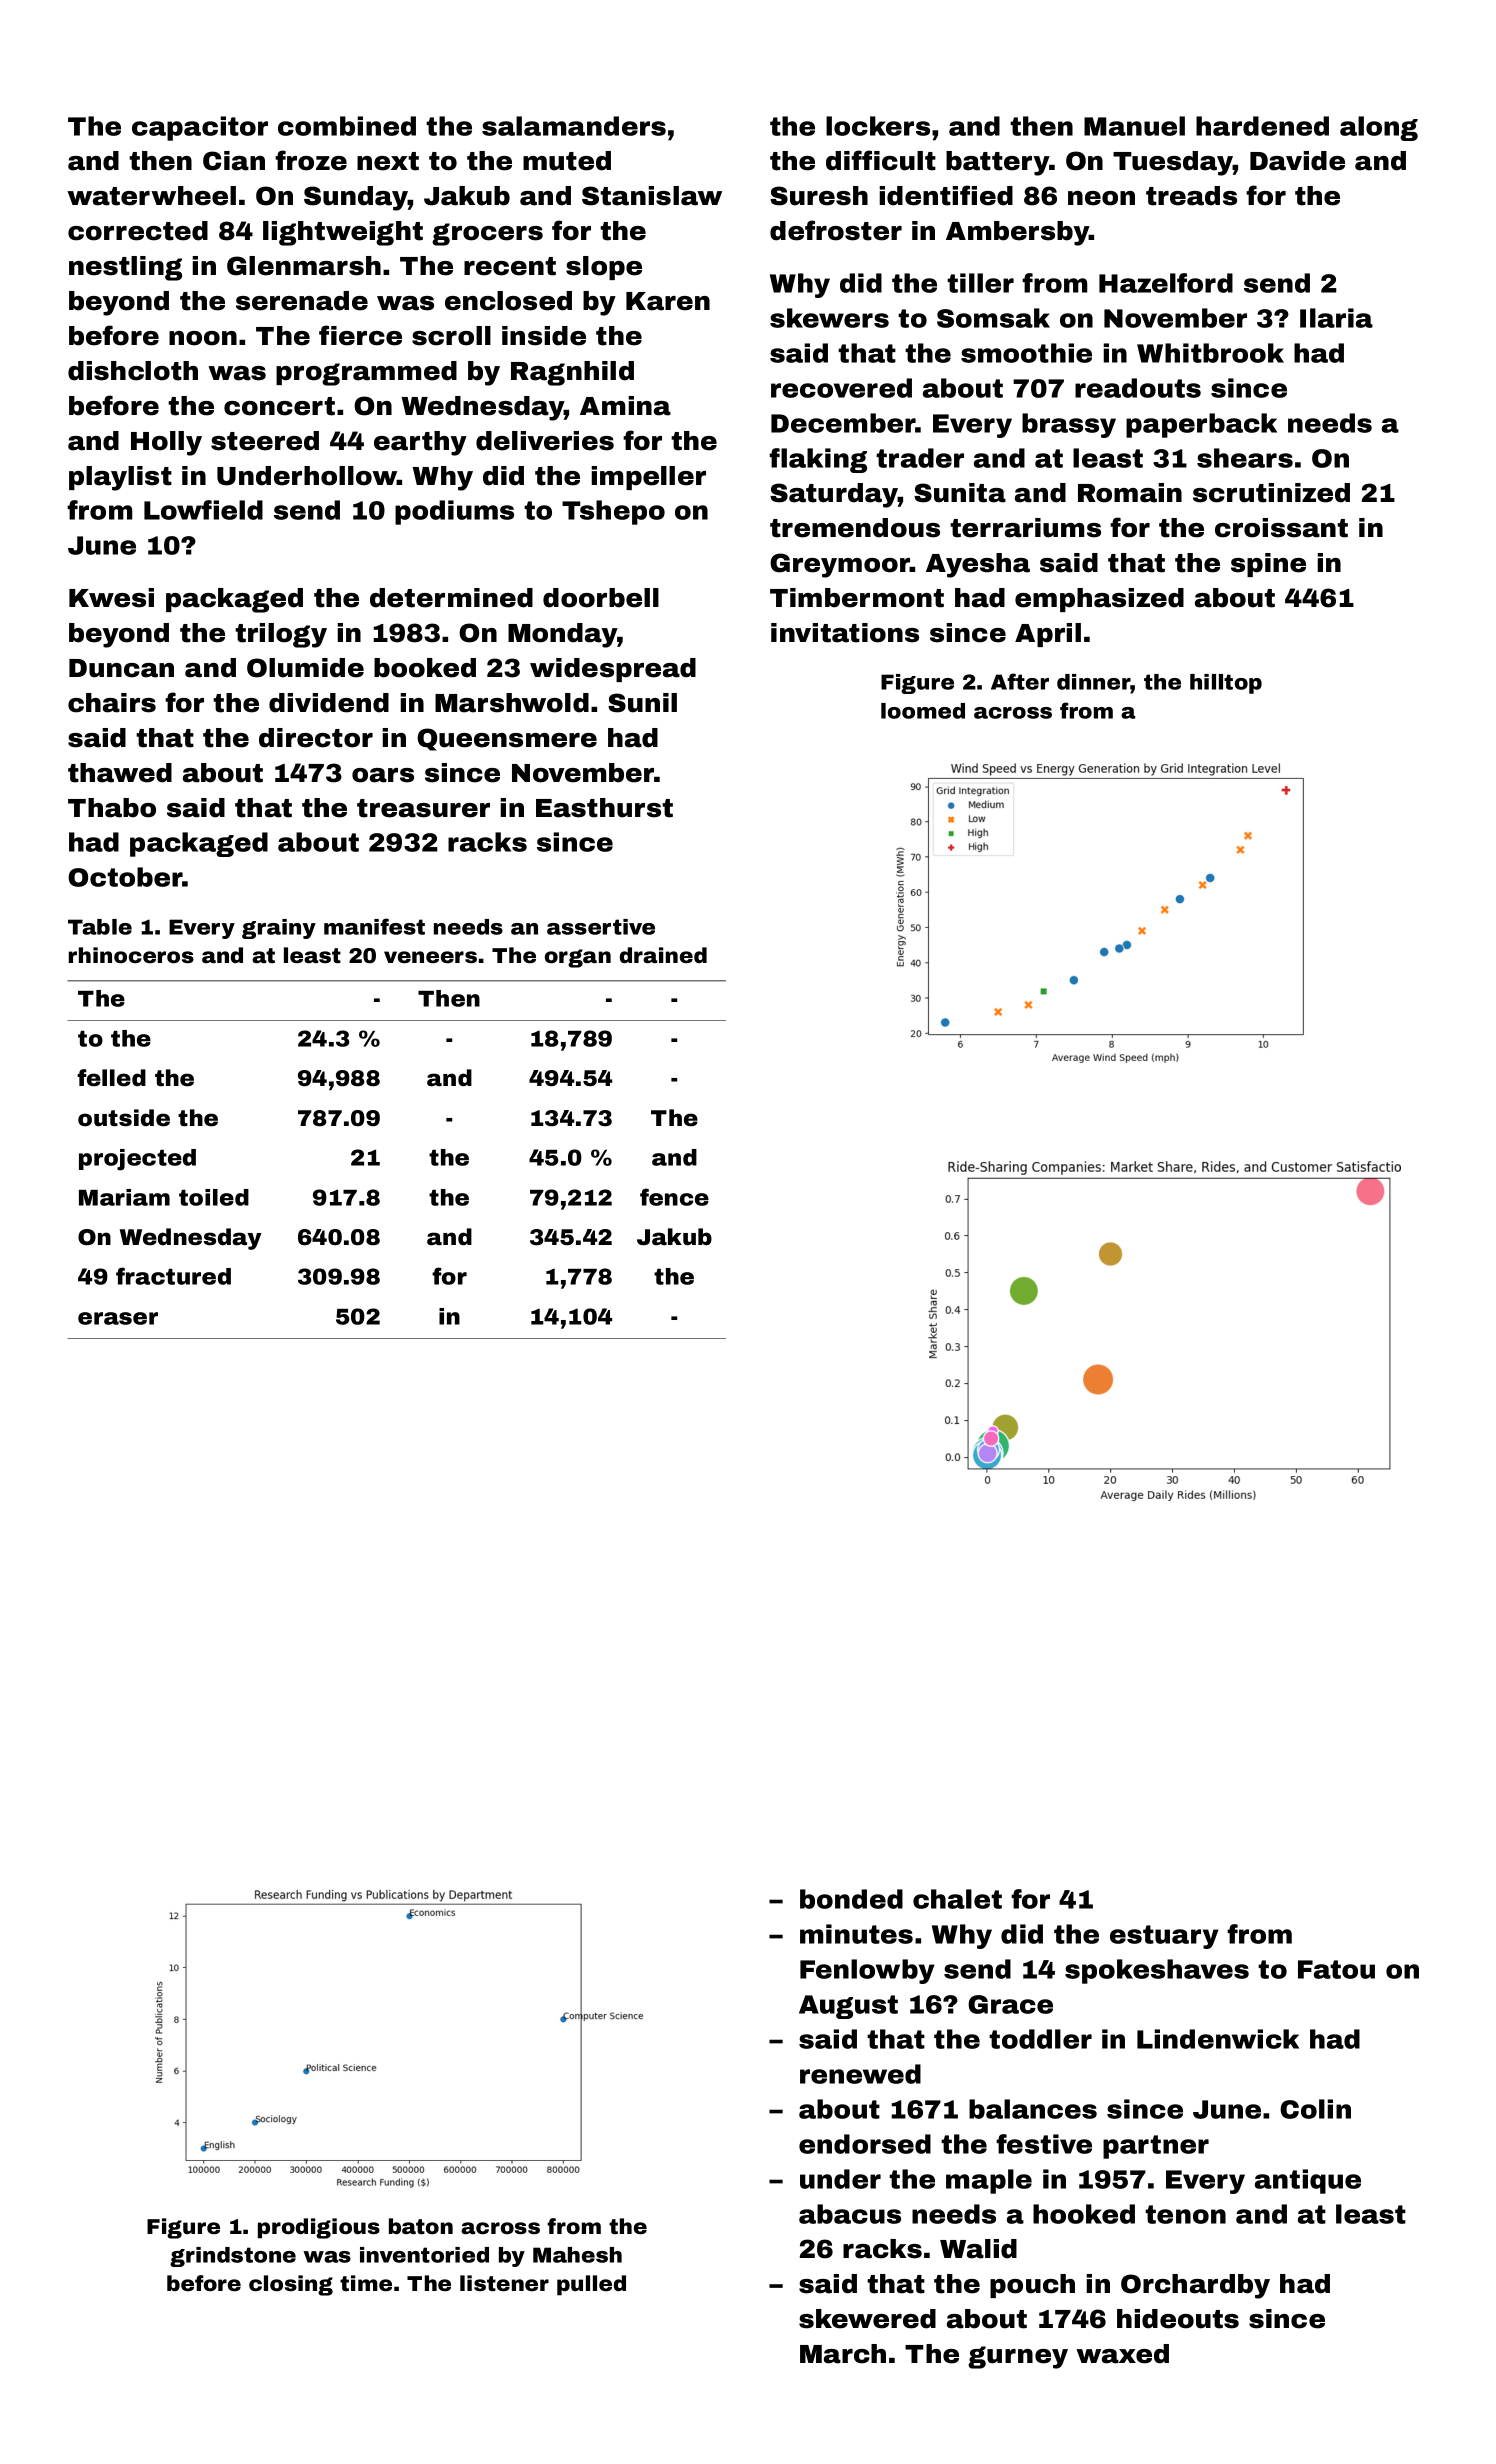  What do you see at coordinates (121, 668) in the page?
I see `Duncan` at bounding box center [121, 668].
